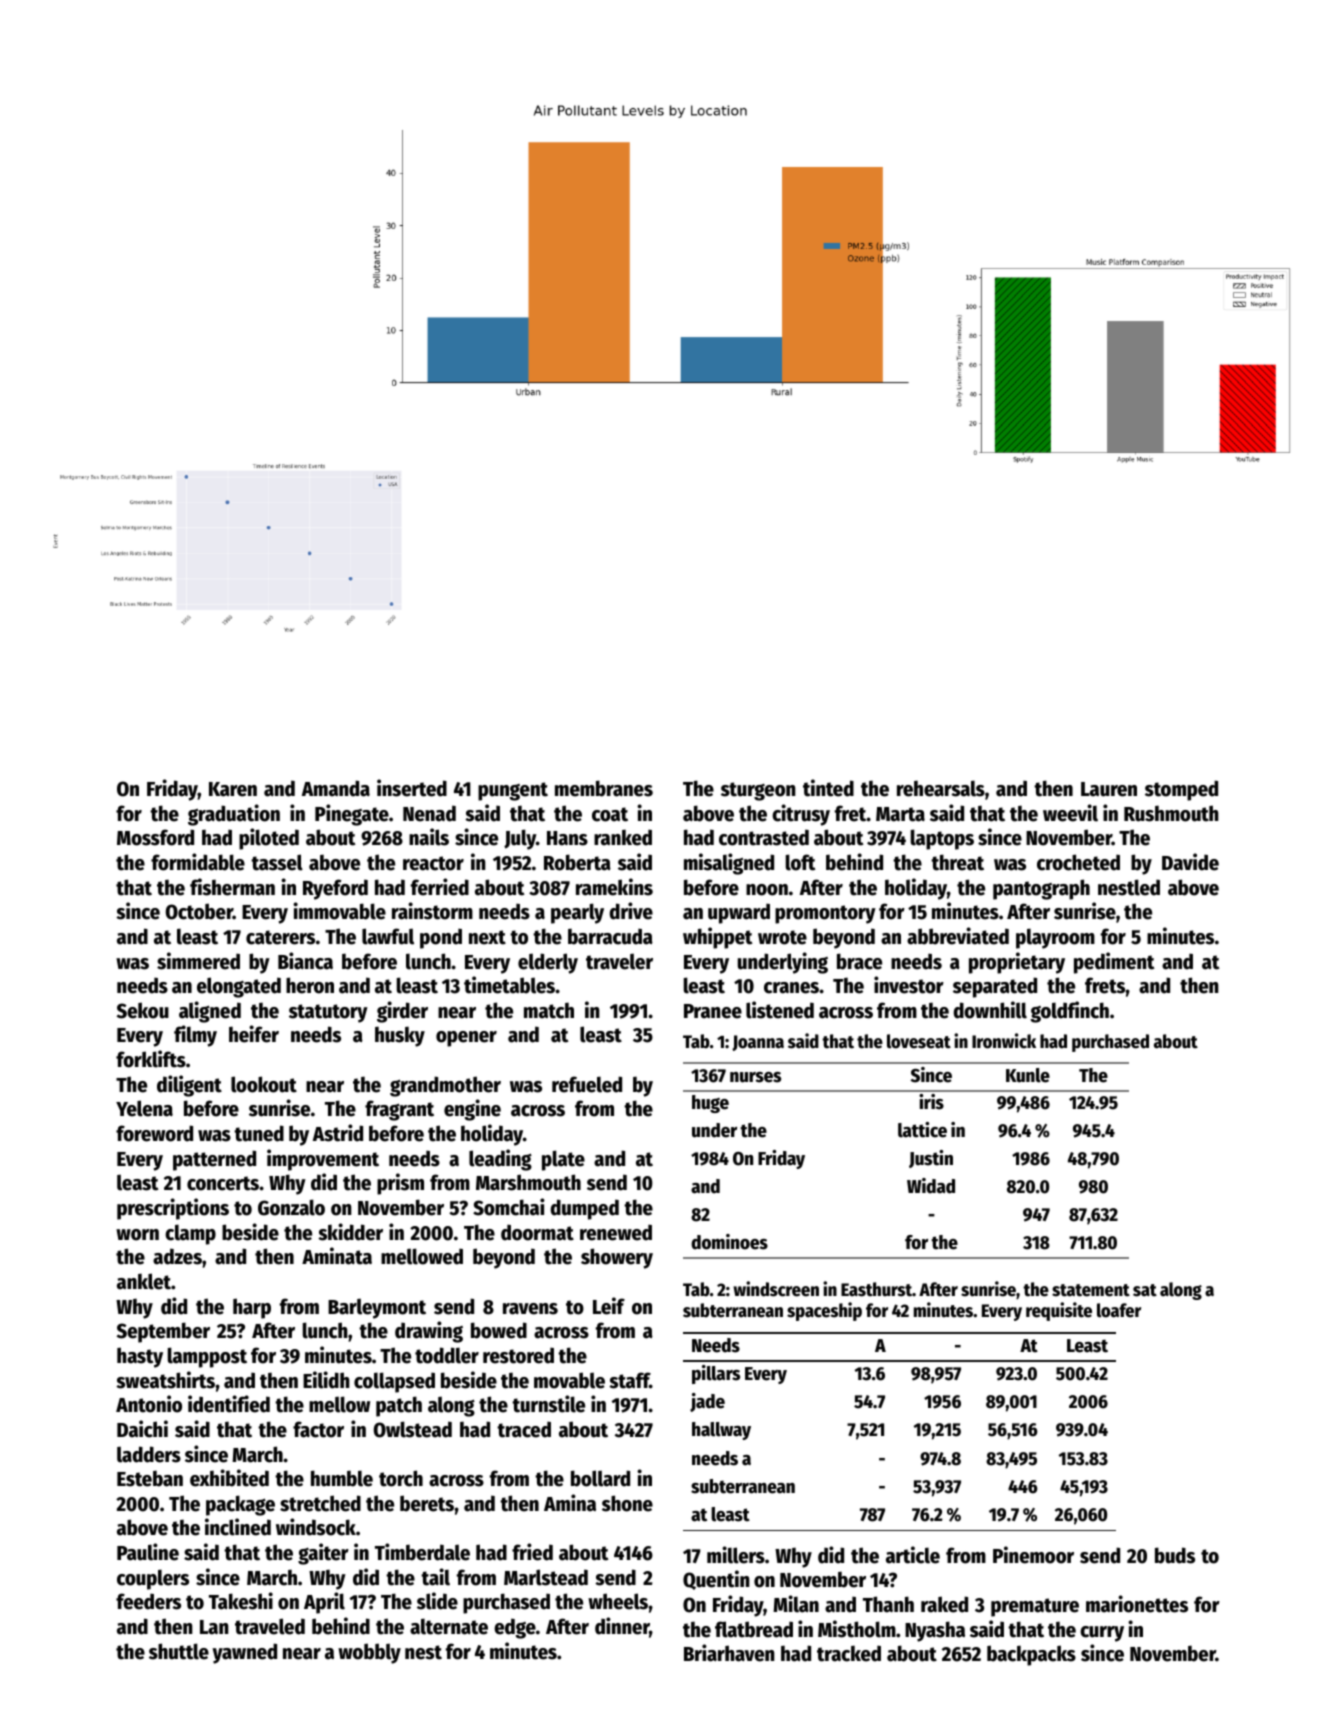  What do you see at coordinates (422, 1552) in the screenshot?
I see `Timberdale` at bounding box center [422, 1552].
